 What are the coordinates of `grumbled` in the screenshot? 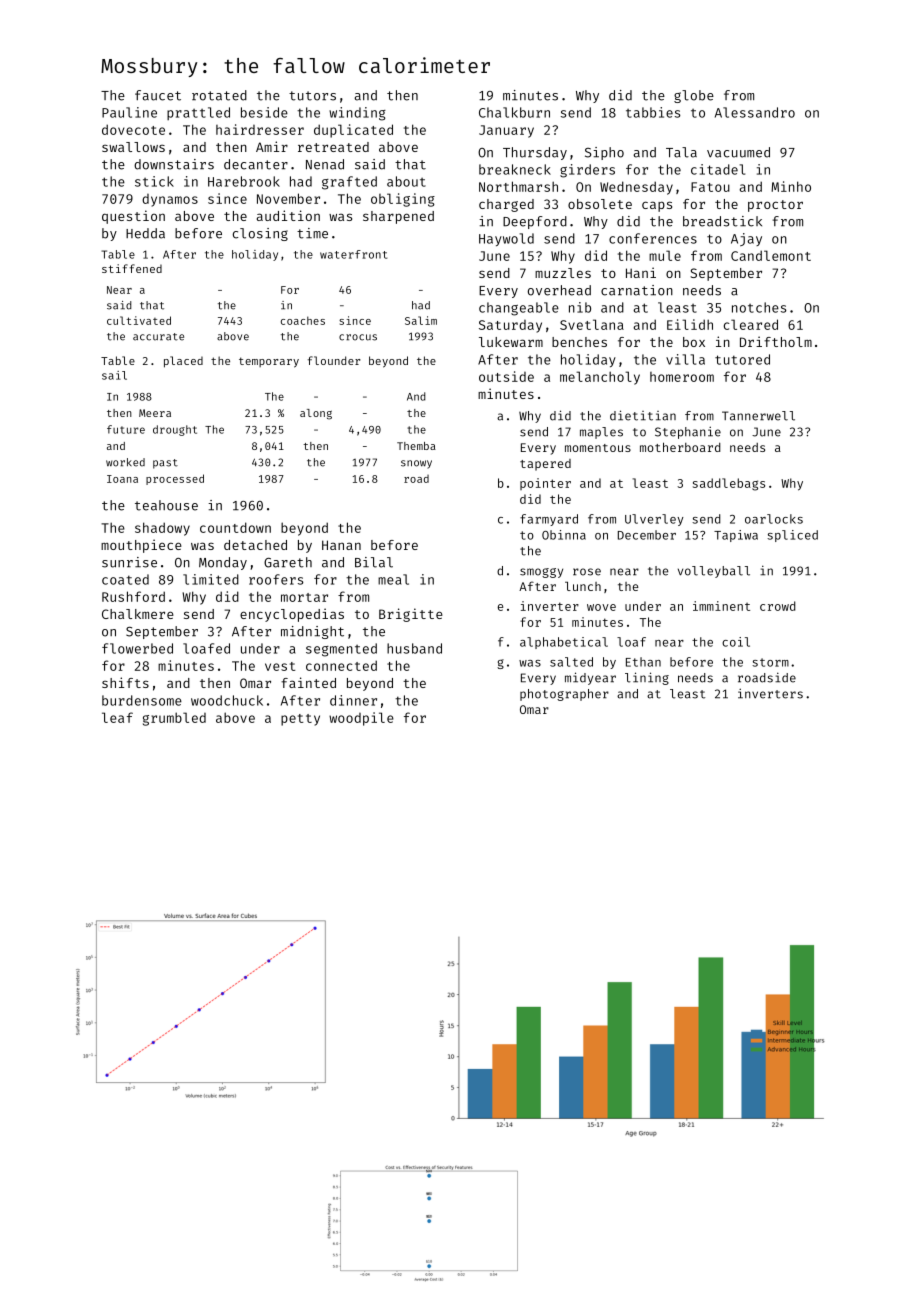 It's located at (174, 719).
